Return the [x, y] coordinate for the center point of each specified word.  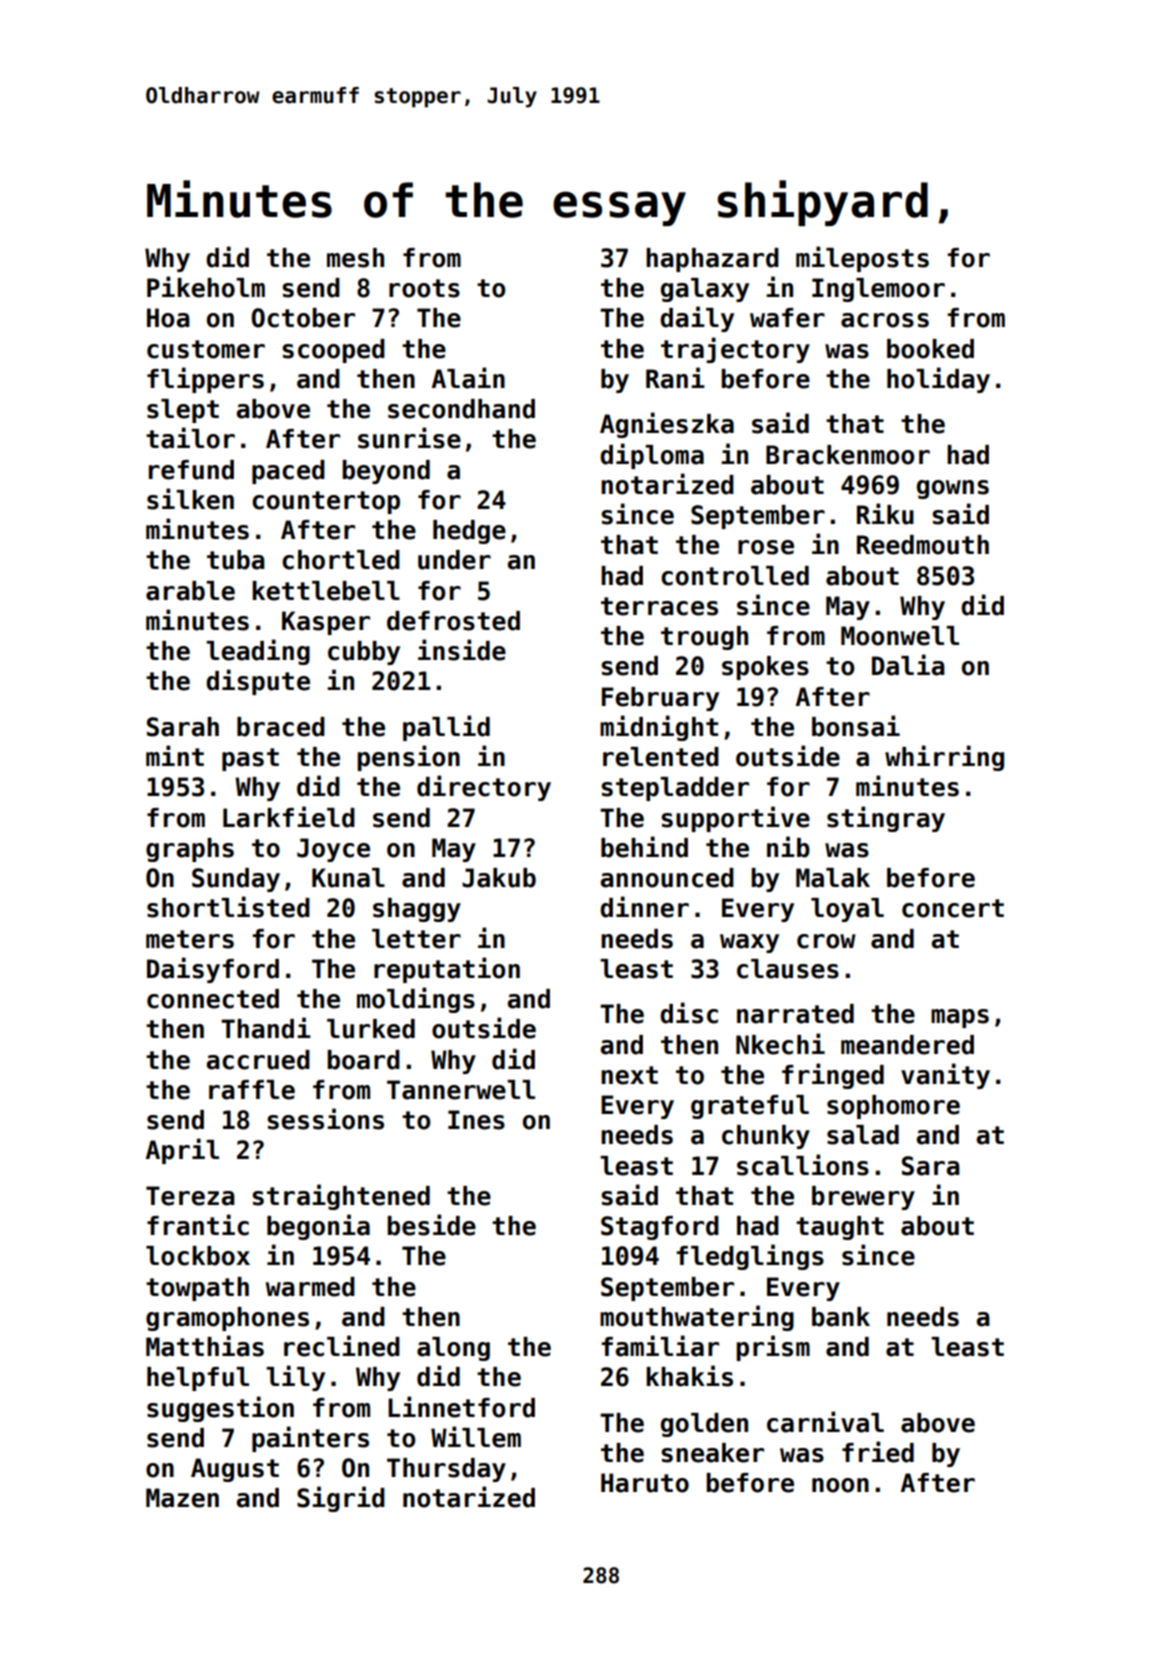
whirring [944, 758]
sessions [325, 1119]
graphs [190, 850]
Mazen [182, 1498]
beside [431, 1225]
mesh [355, 258]
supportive [735, 819]
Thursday [446, 1470]
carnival [825, 1422]
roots [424, 288]
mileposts [862, 259]
